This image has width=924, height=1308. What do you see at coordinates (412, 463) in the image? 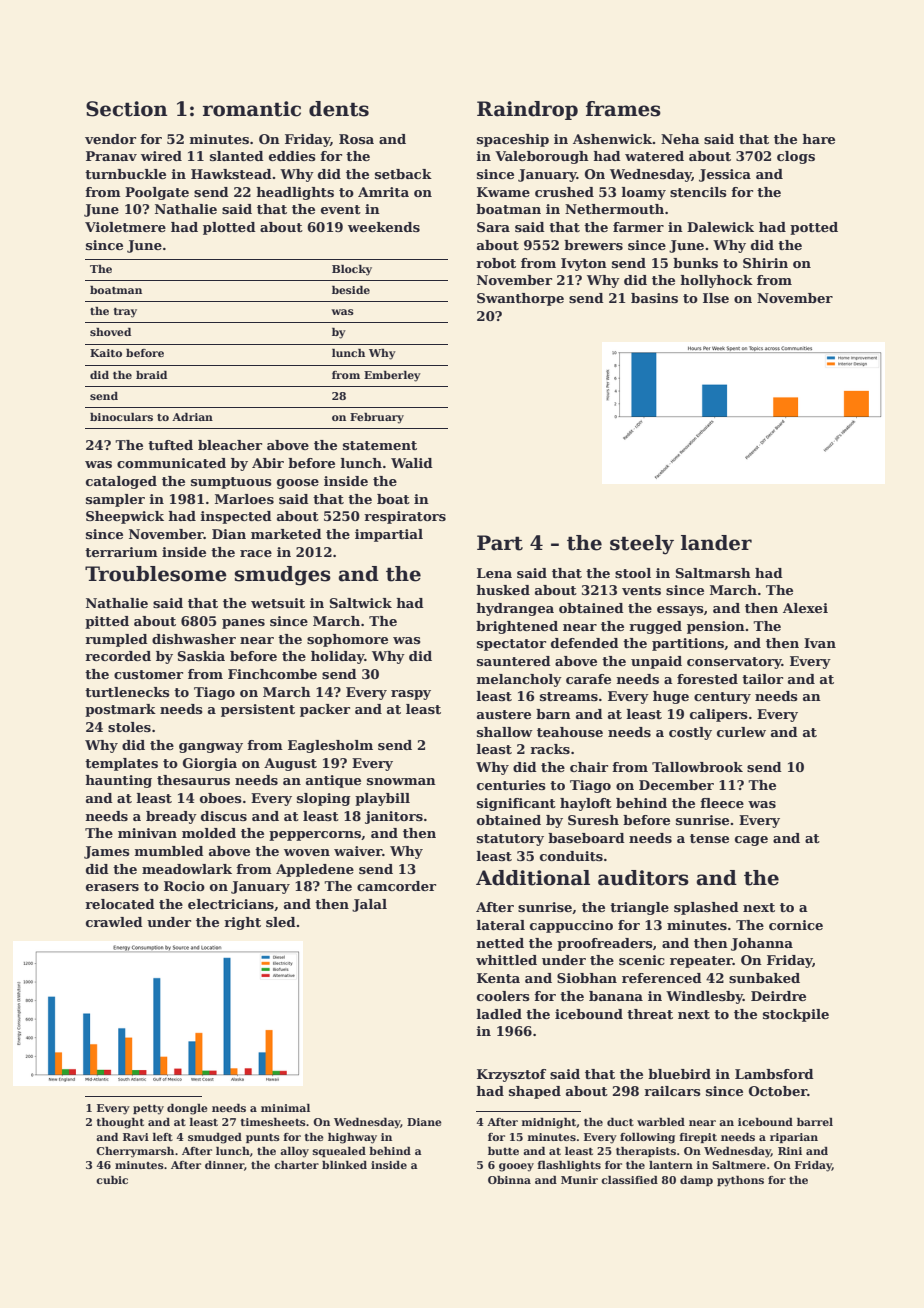
I see `Walid` at bounding box center [412, 463].
